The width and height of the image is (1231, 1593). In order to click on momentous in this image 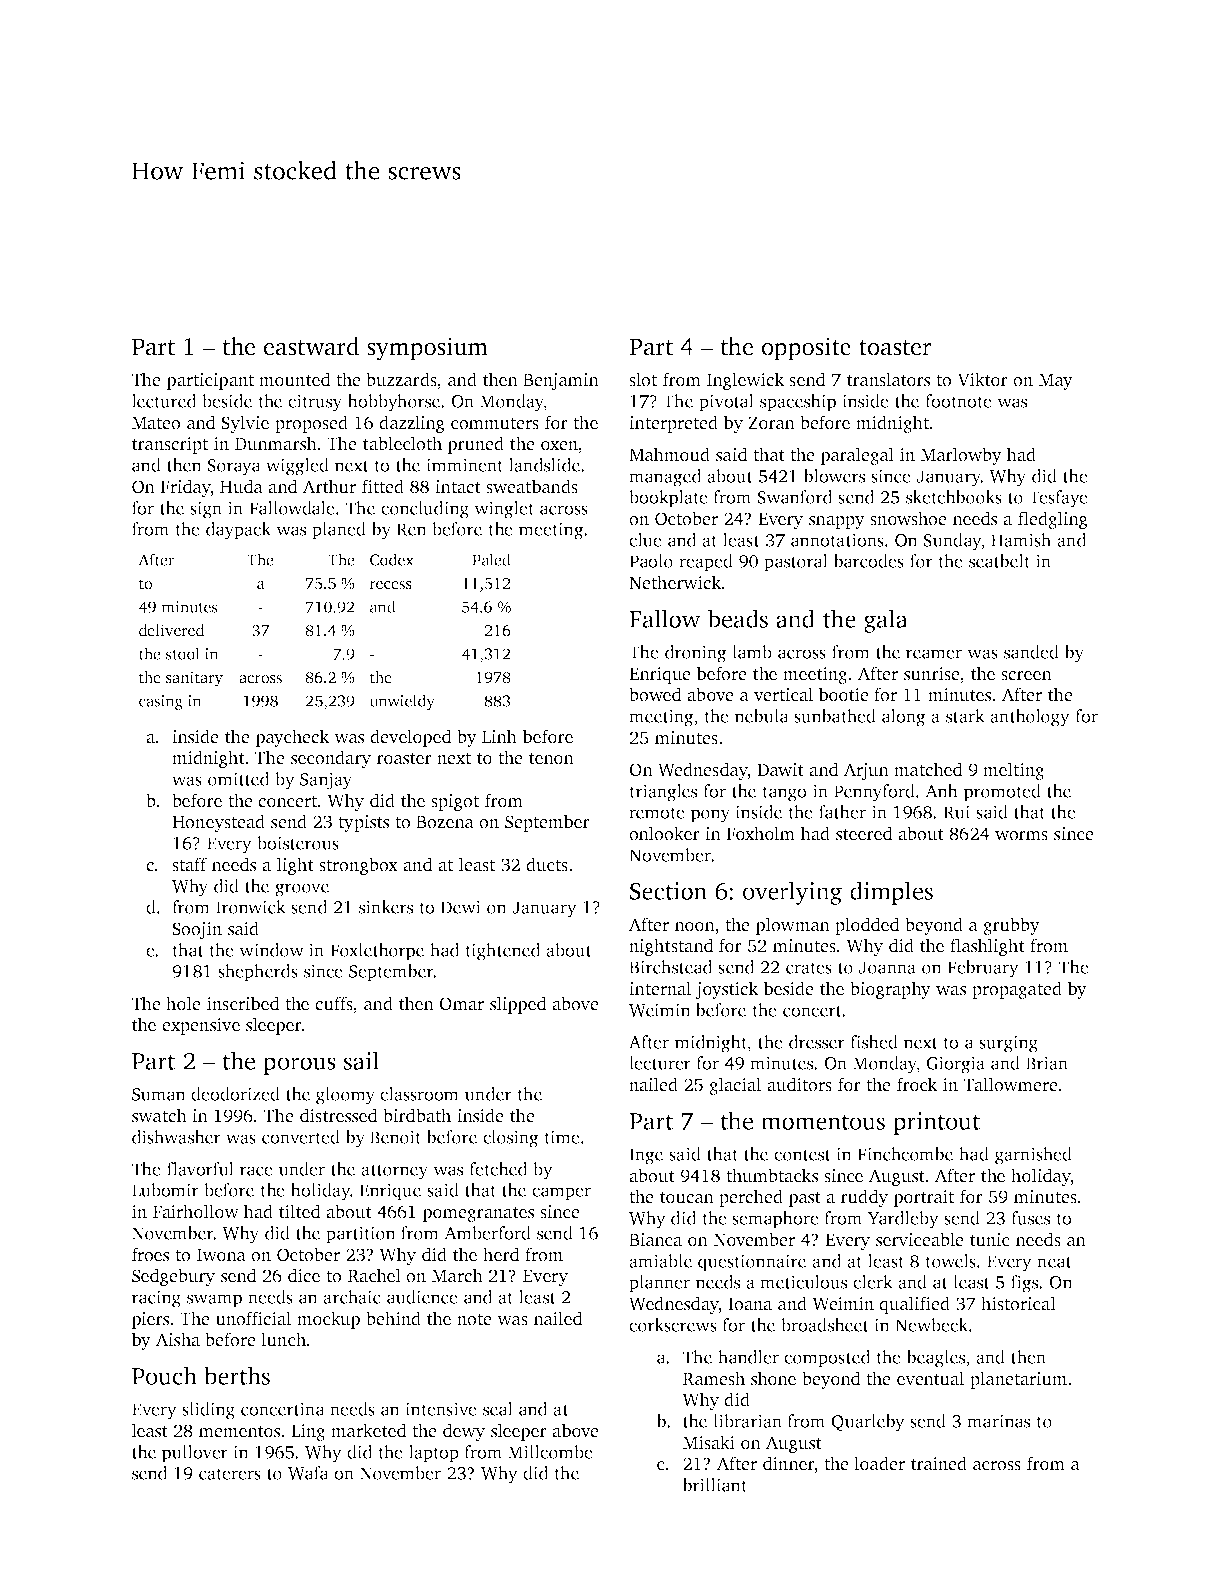, I will do `click(823, 1122)`.
